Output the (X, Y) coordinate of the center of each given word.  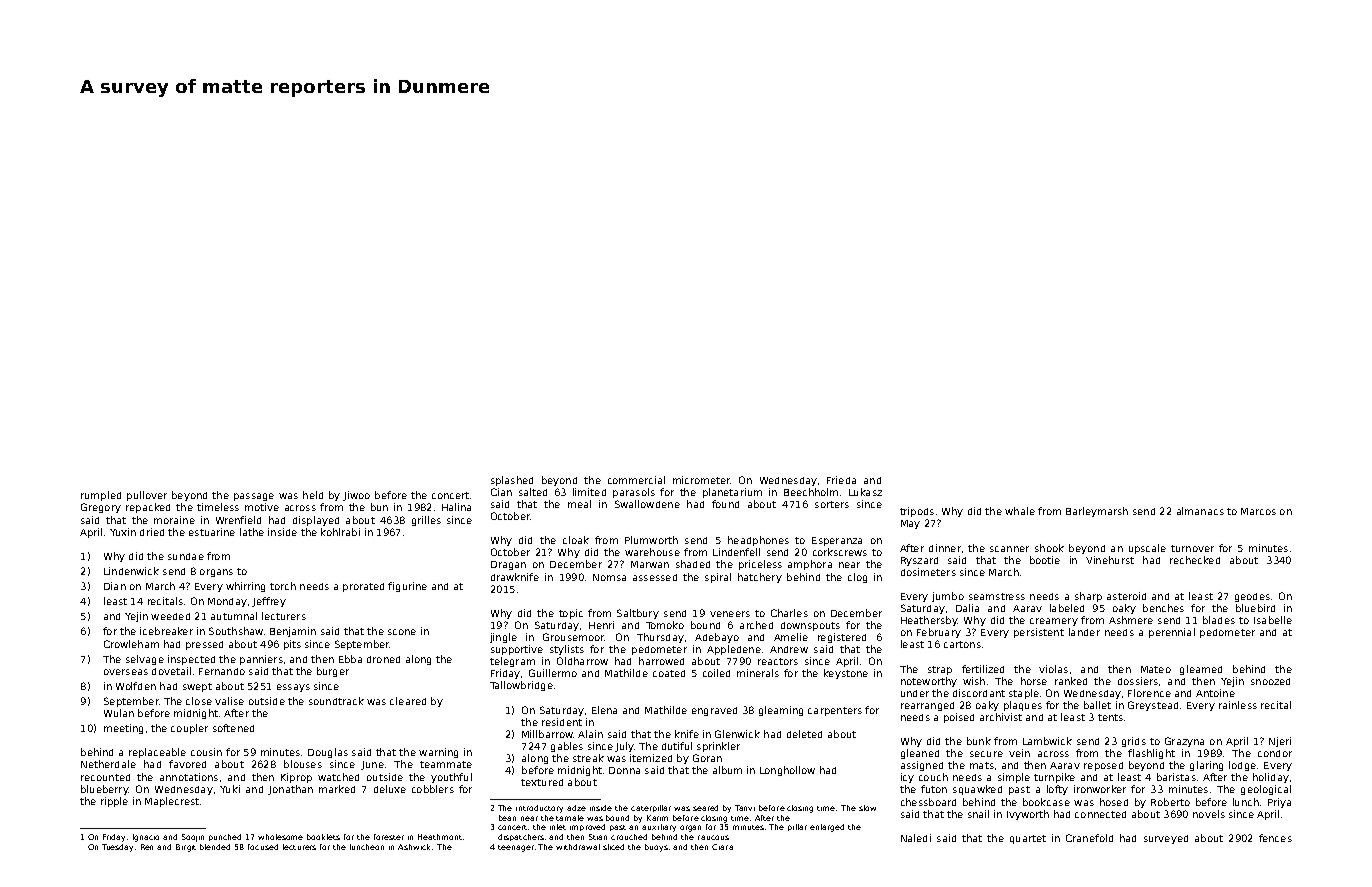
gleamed (1201, 670)
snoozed (1270, 681)
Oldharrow (582, 661)
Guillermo (553, 673)
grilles (426, 521)
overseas (126, 672)
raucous (713, 837)
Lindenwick (131, 571)
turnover (1192, 548)
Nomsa (609, 577)
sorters (832, 504)
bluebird (1255, 608)
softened (233, 728)
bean (507, 818)
